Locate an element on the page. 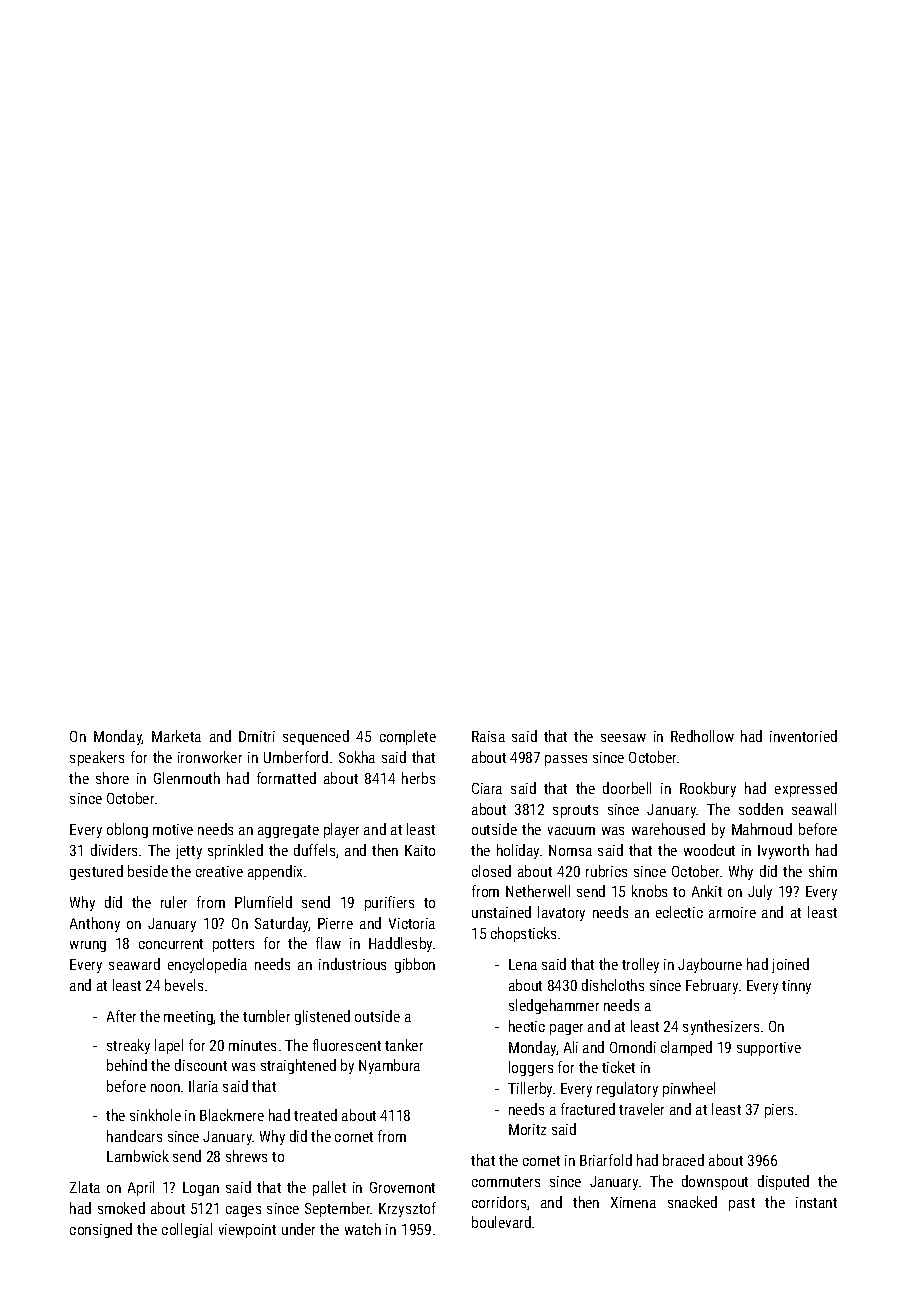 Image resolution: width=908 pixels, height=1316 pixels. Kaito is located at coordinates (420, 850).
